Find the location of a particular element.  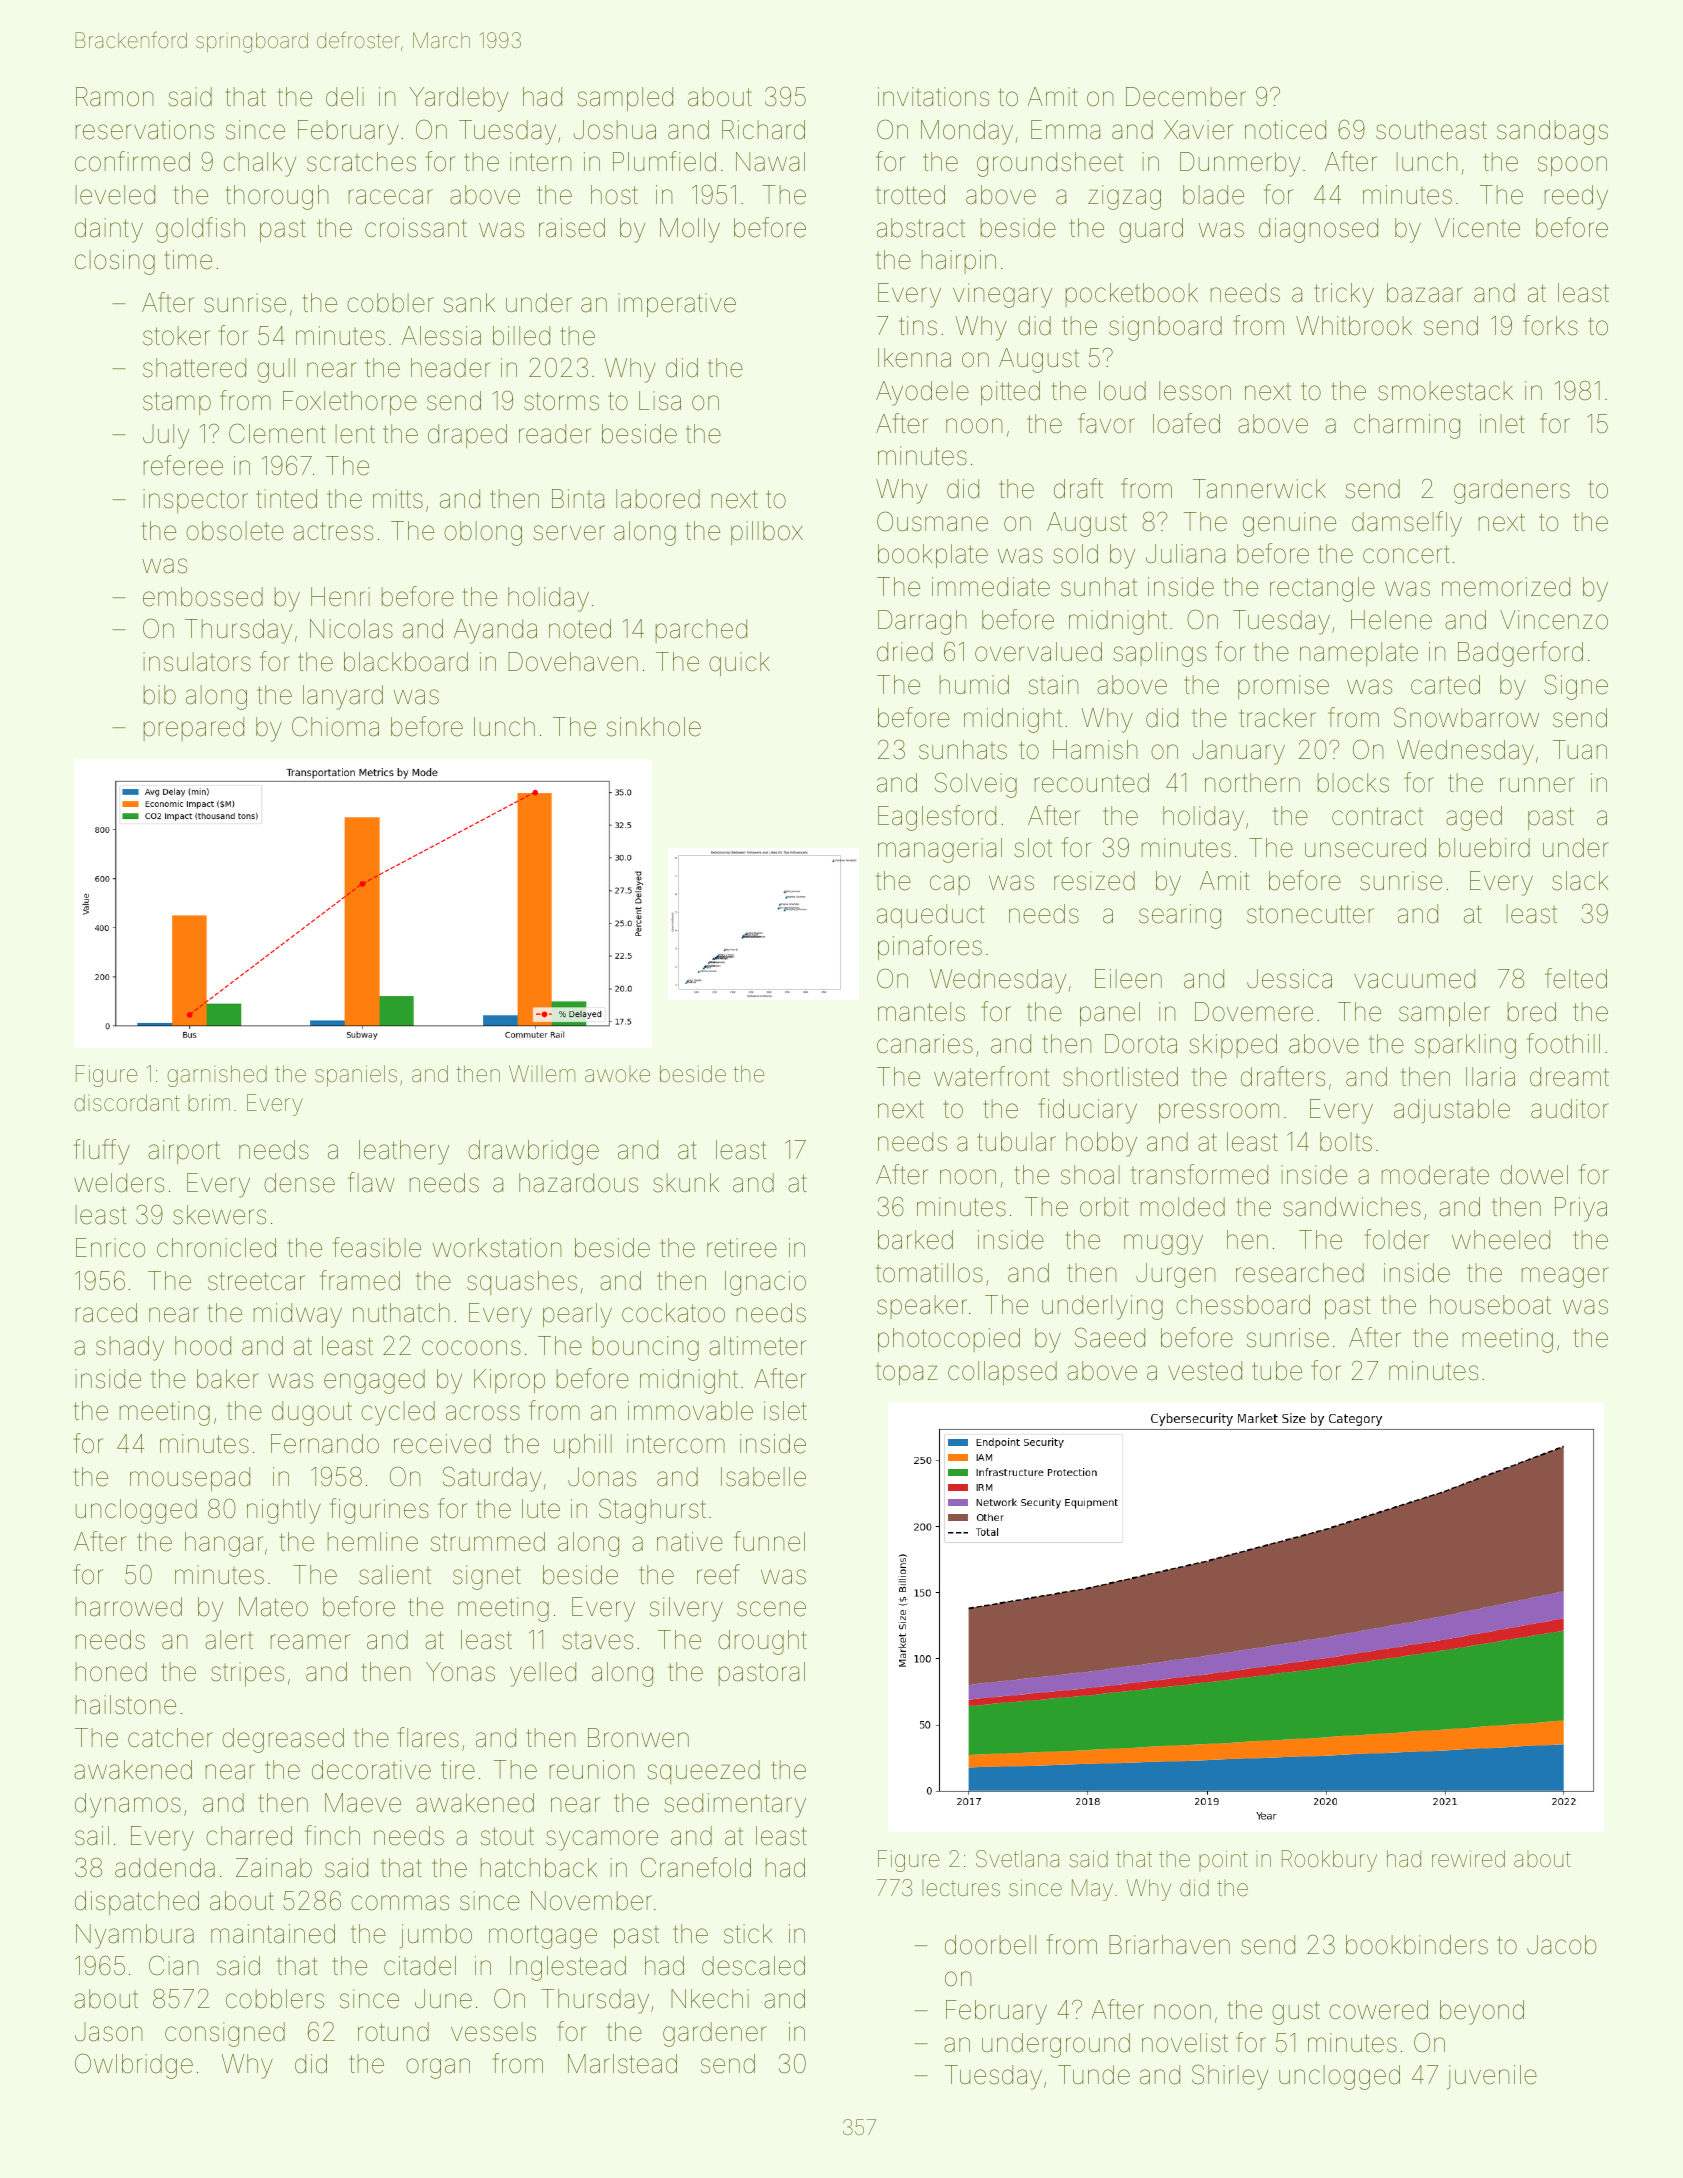

researched is located at coordinates (1300, 1273).
